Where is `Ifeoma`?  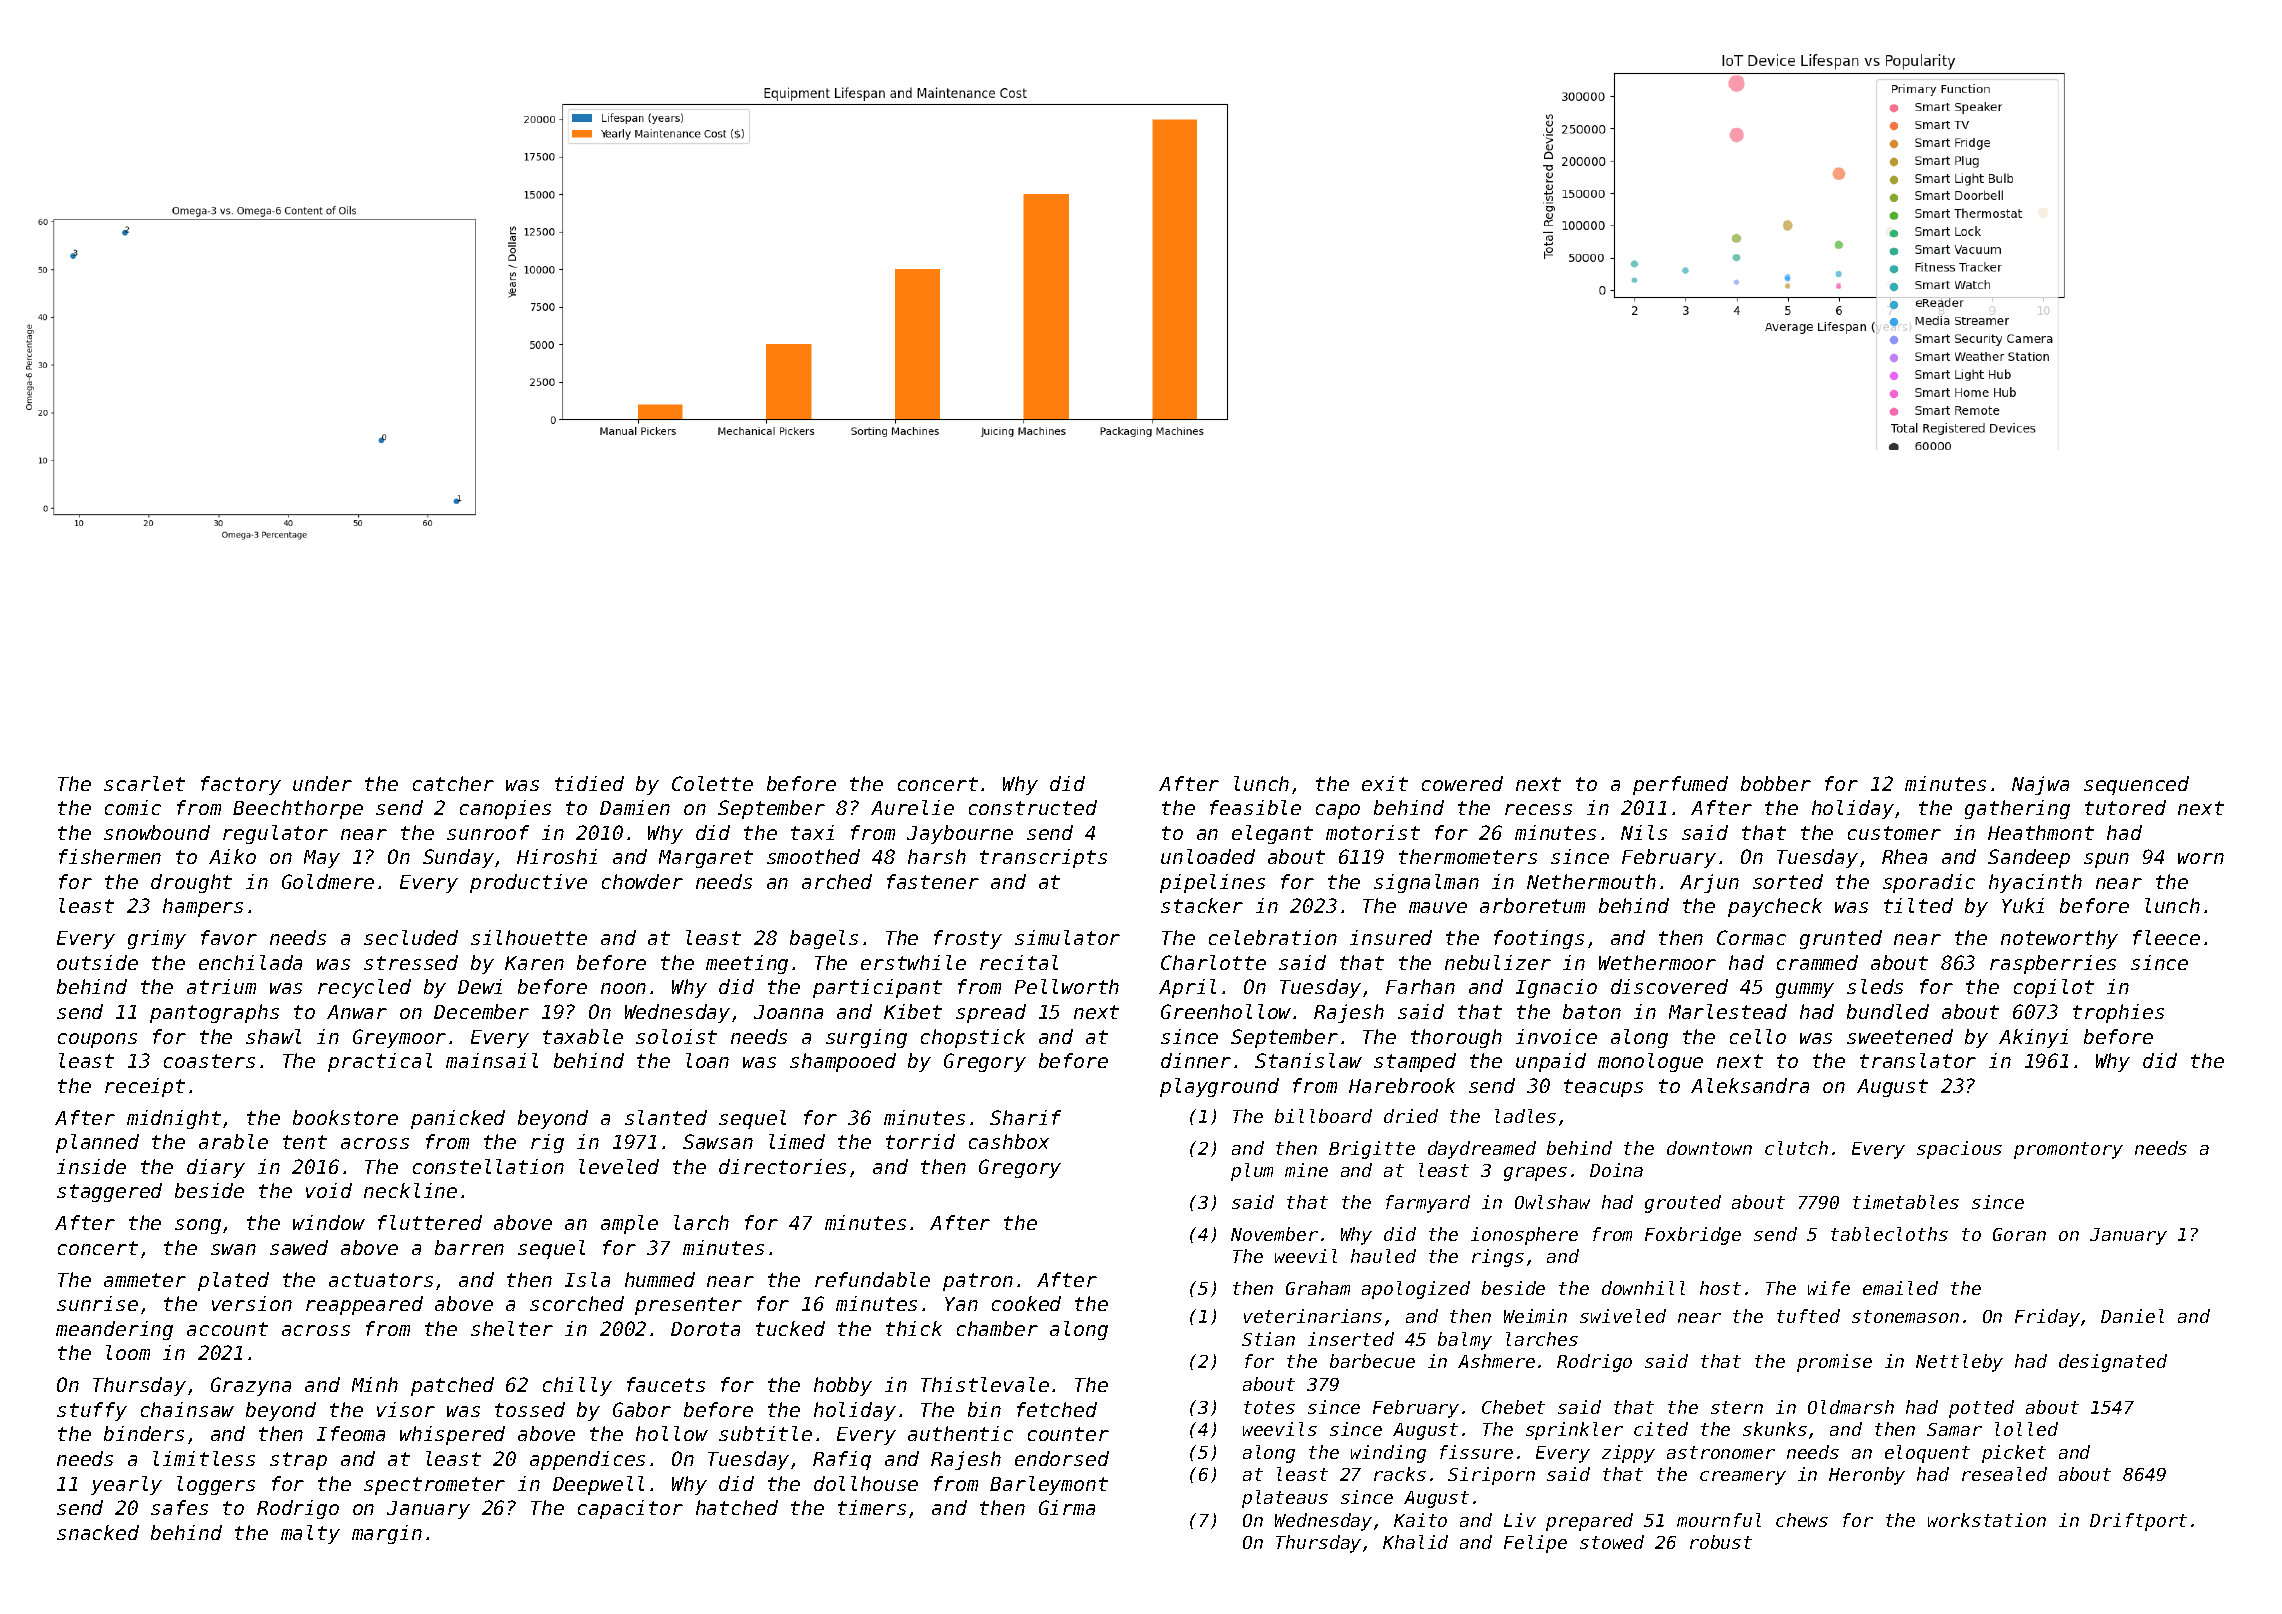 Ifeoma is located at coordinates (351, 1433).
